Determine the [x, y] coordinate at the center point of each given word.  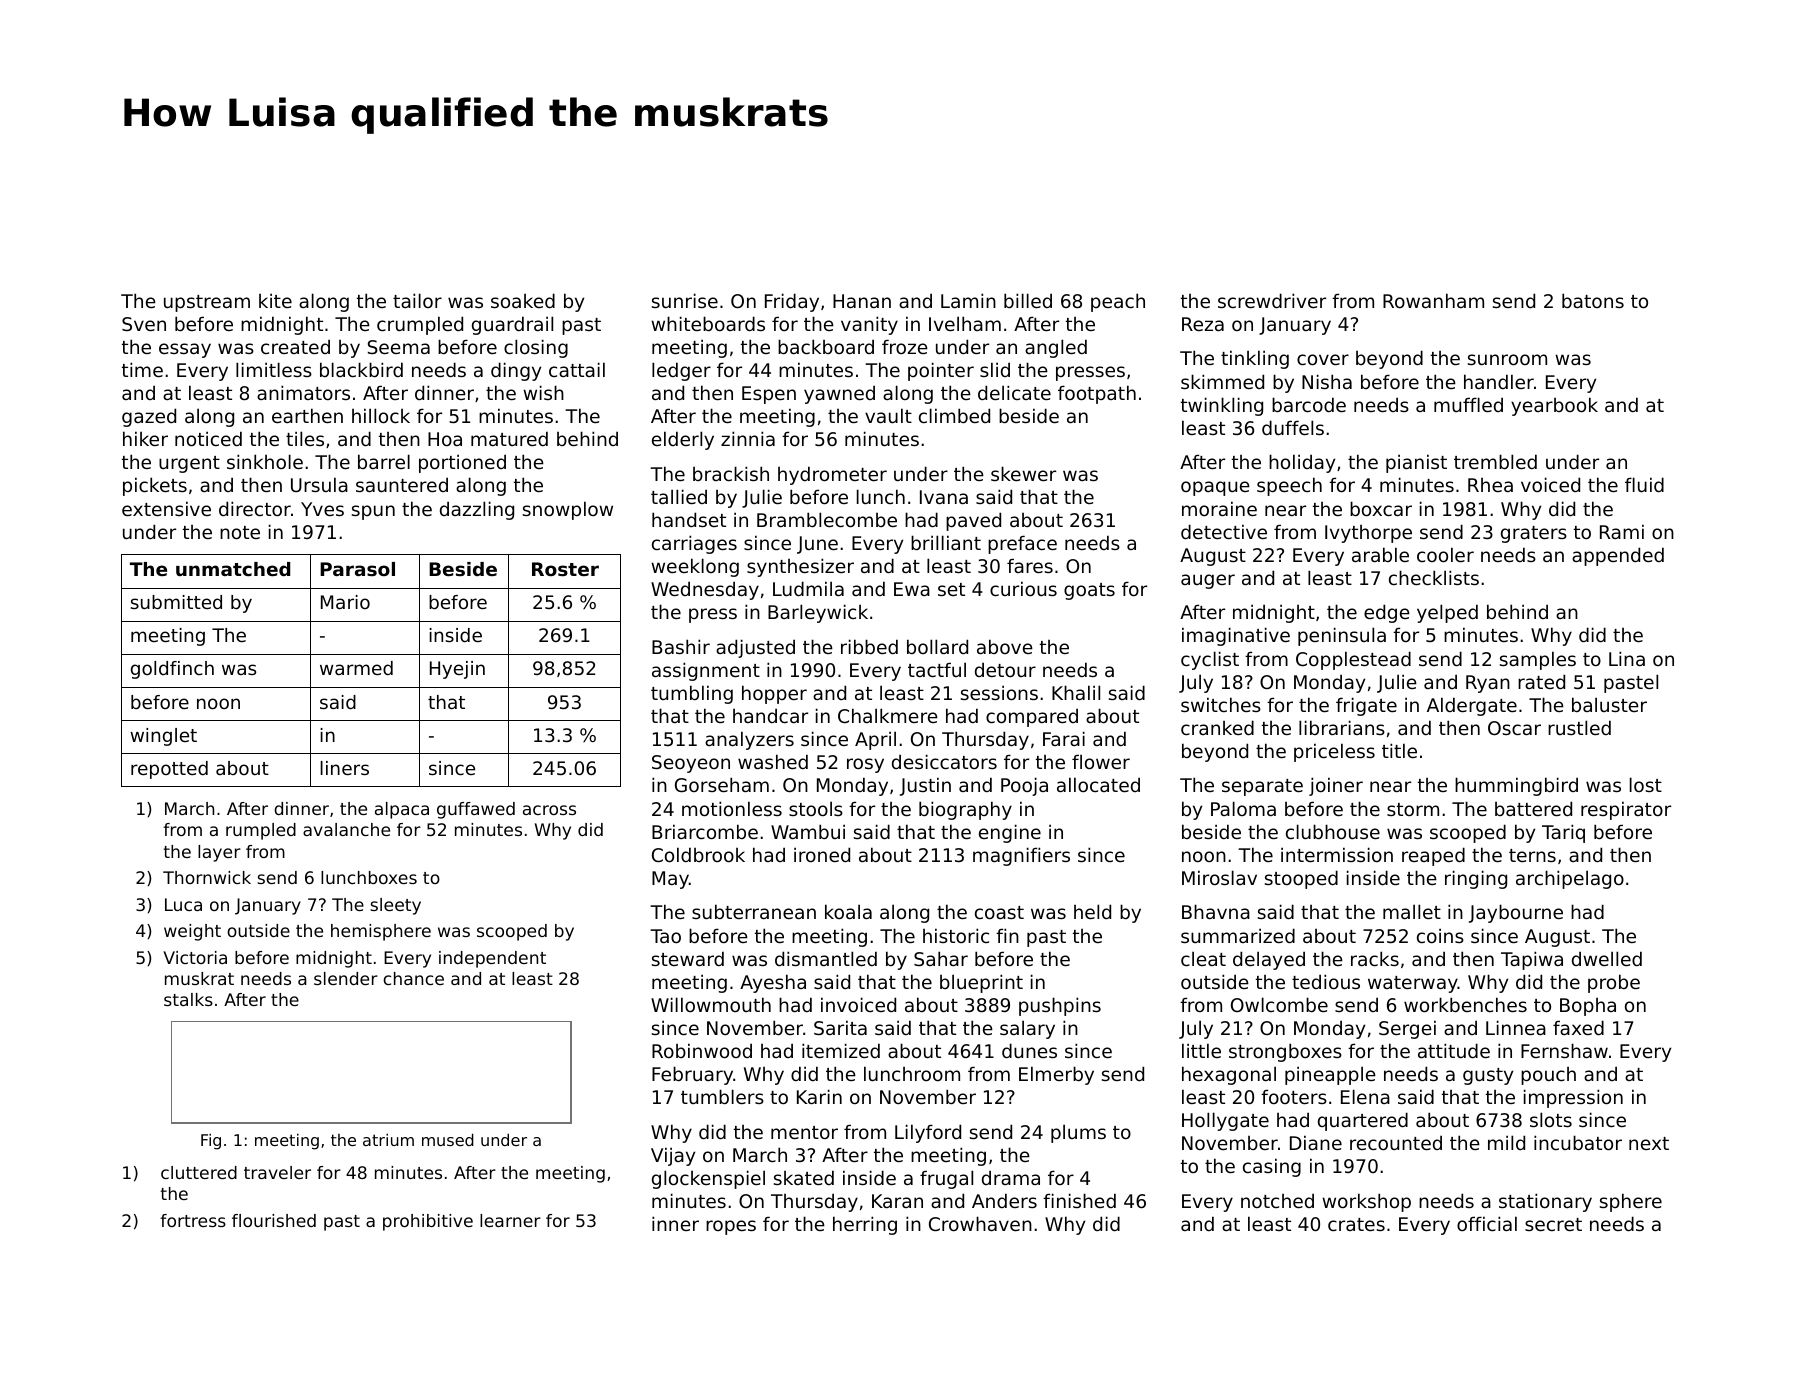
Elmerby [1056, 1075]
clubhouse [1333, 831]
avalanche [346, 829]
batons [1593, 300]
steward [688, 958]
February [692, 1075]
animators [303, 392]
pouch [1548, 1076]
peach [1118, 302]
